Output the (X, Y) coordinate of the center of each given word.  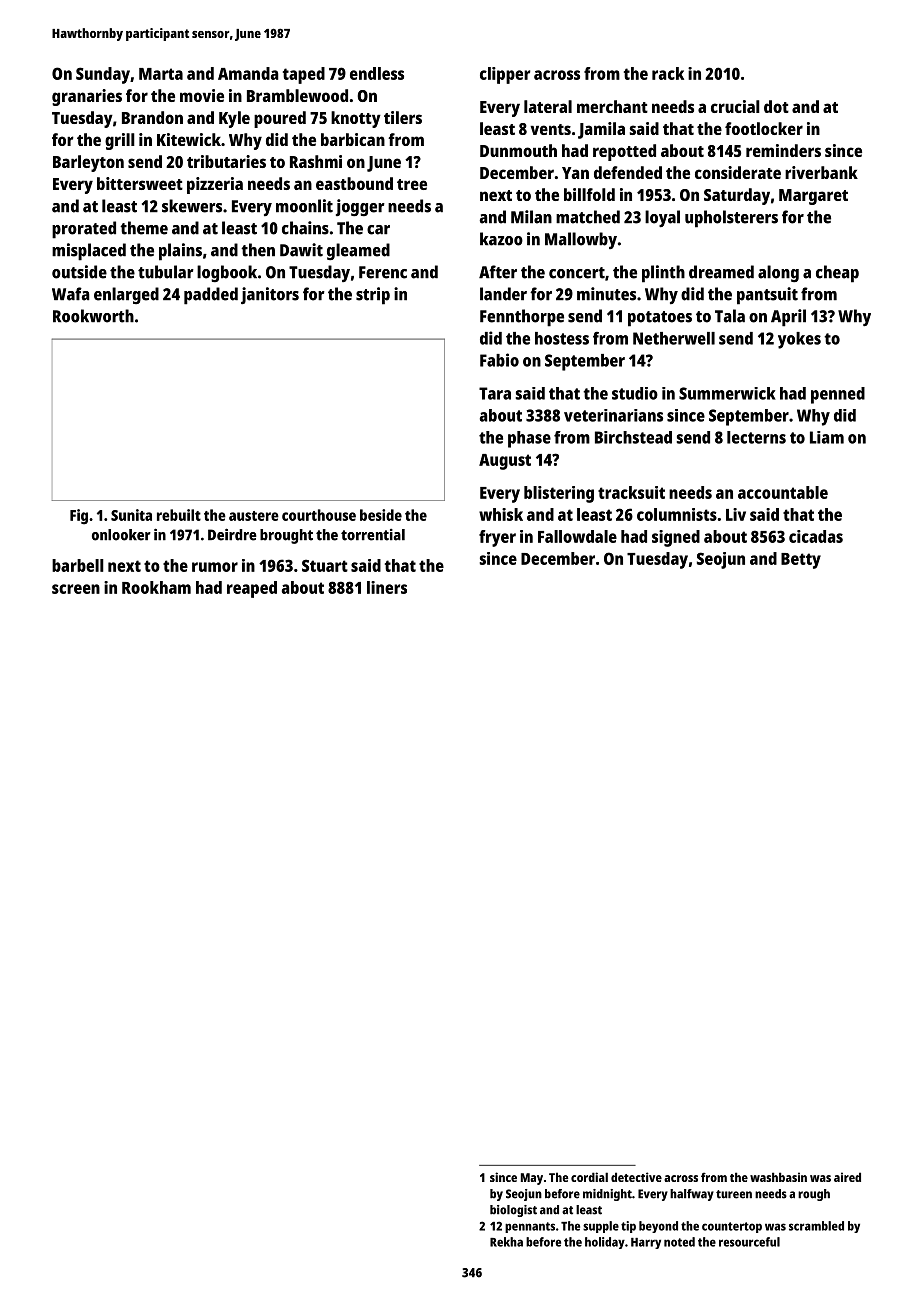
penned (838, 395)
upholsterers (731, 219)
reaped (252, 589)
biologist (513, 1211)
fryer (497, 538)
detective (636, 1177)
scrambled (816, 1226)
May (532, 1179)
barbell (78, 565)
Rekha (506, 1242)
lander (503, 294)
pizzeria (215, 185)
